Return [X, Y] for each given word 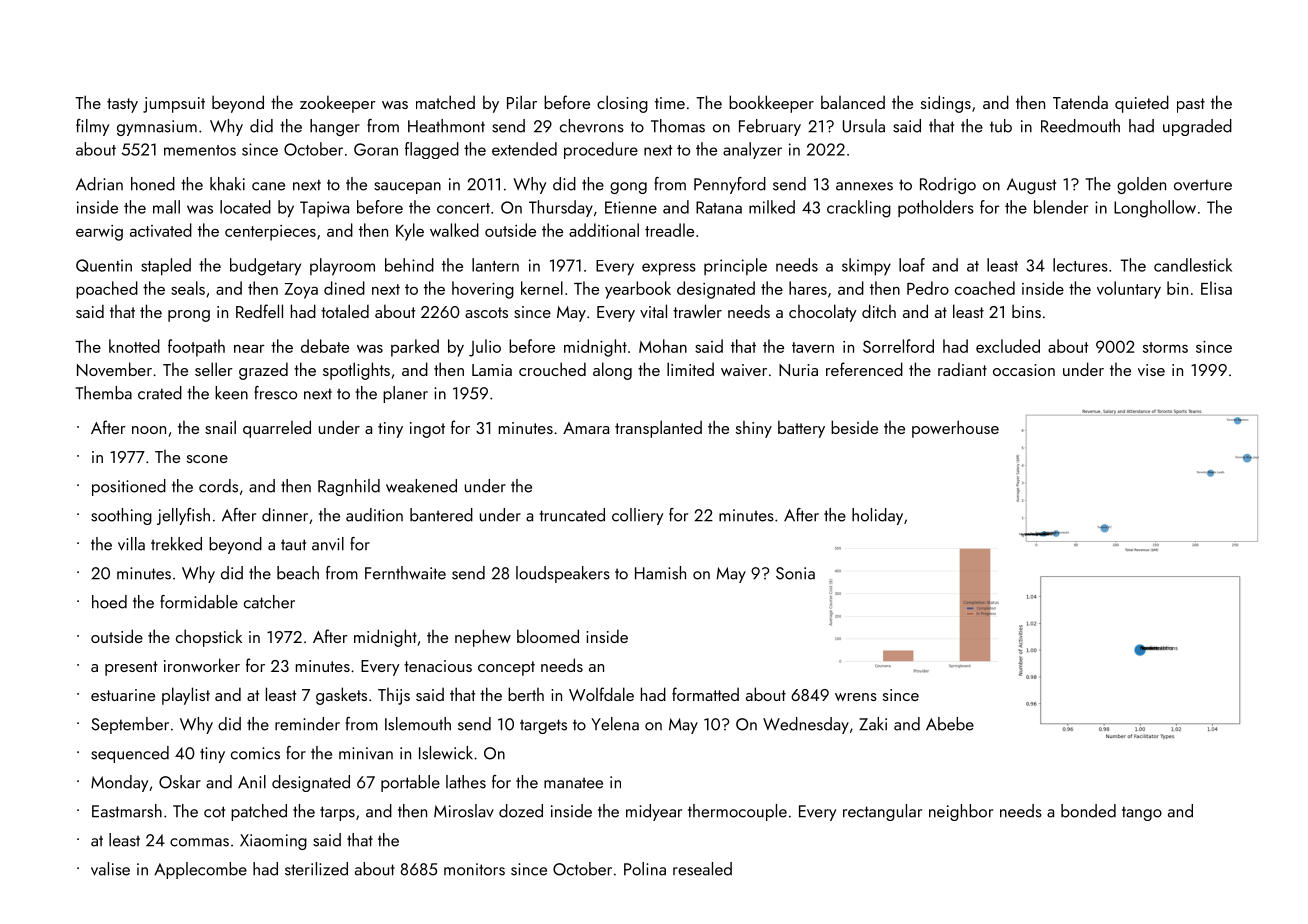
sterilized [316, 869]
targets [543, 726]
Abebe [950, 724]
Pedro [928, 288]
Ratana [719, 207]
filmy [92, 127]
